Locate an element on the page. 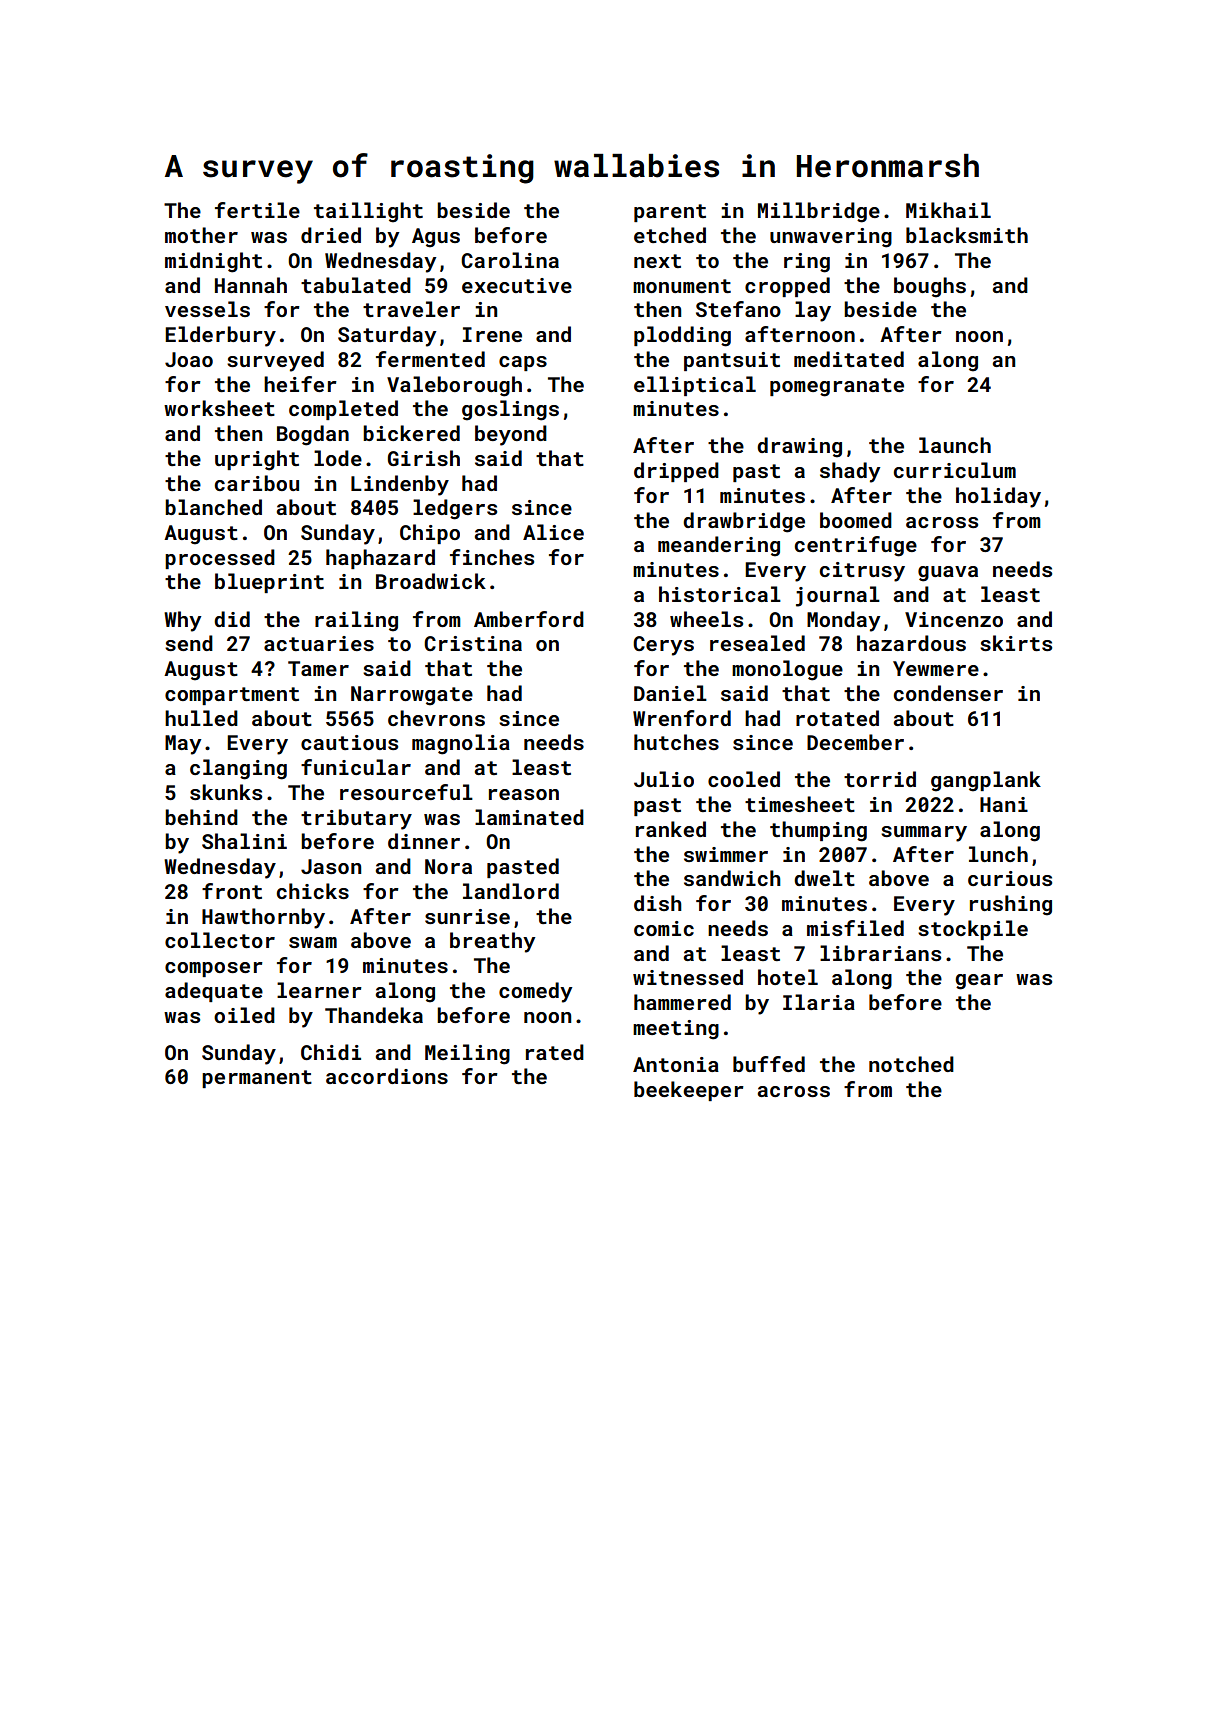  midnight is located at coordinates (213, 262).
